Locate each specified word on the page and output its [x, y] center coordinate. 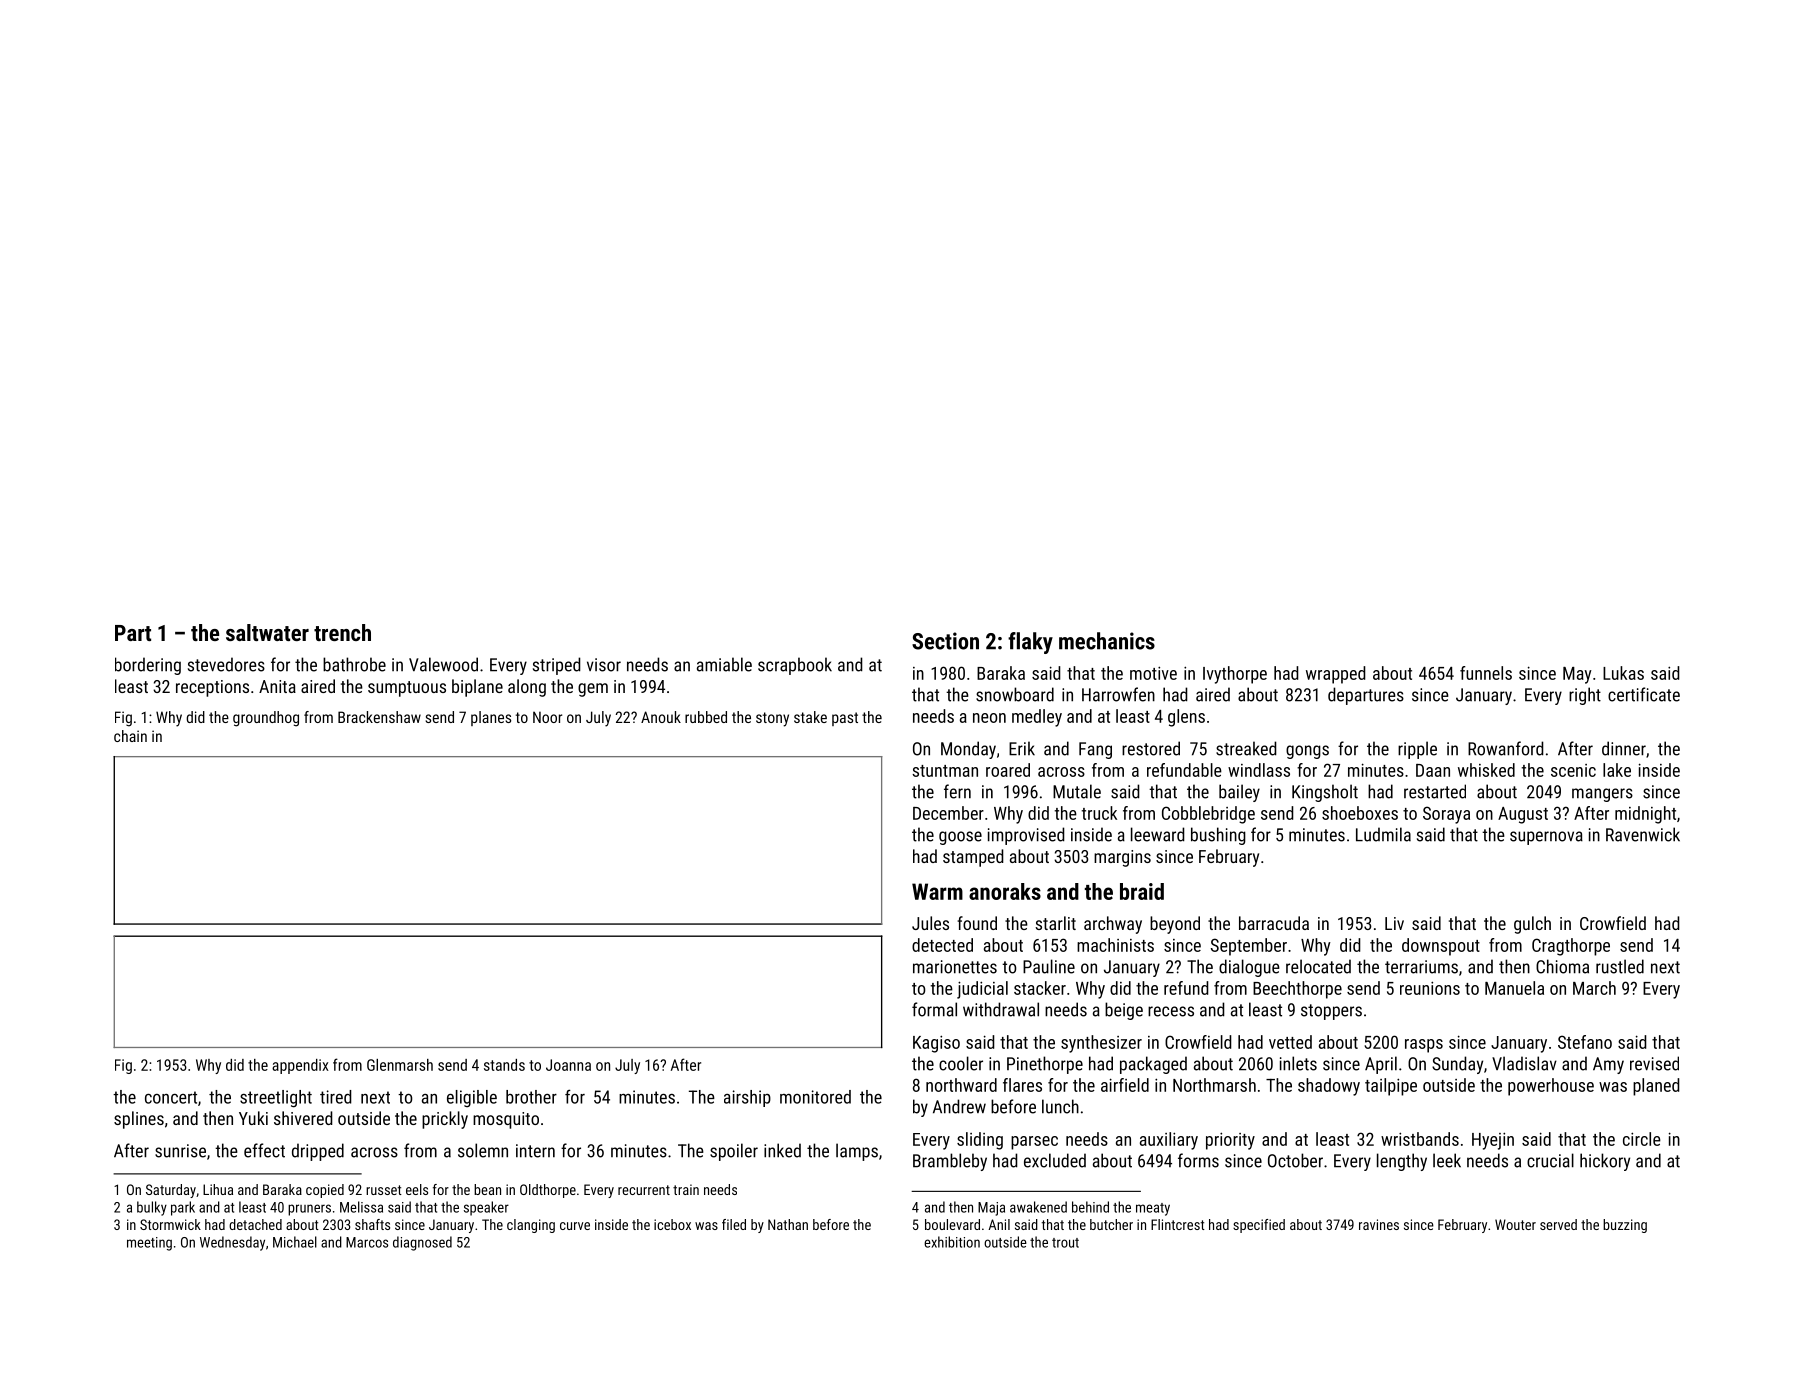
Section [945, 641]
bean [487, 1189]
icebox [672, 1224]
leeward [1158, 834]
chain [130, 736]
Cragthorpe [1571, 947]
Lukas [1623, 673]
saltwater [267, 632]
